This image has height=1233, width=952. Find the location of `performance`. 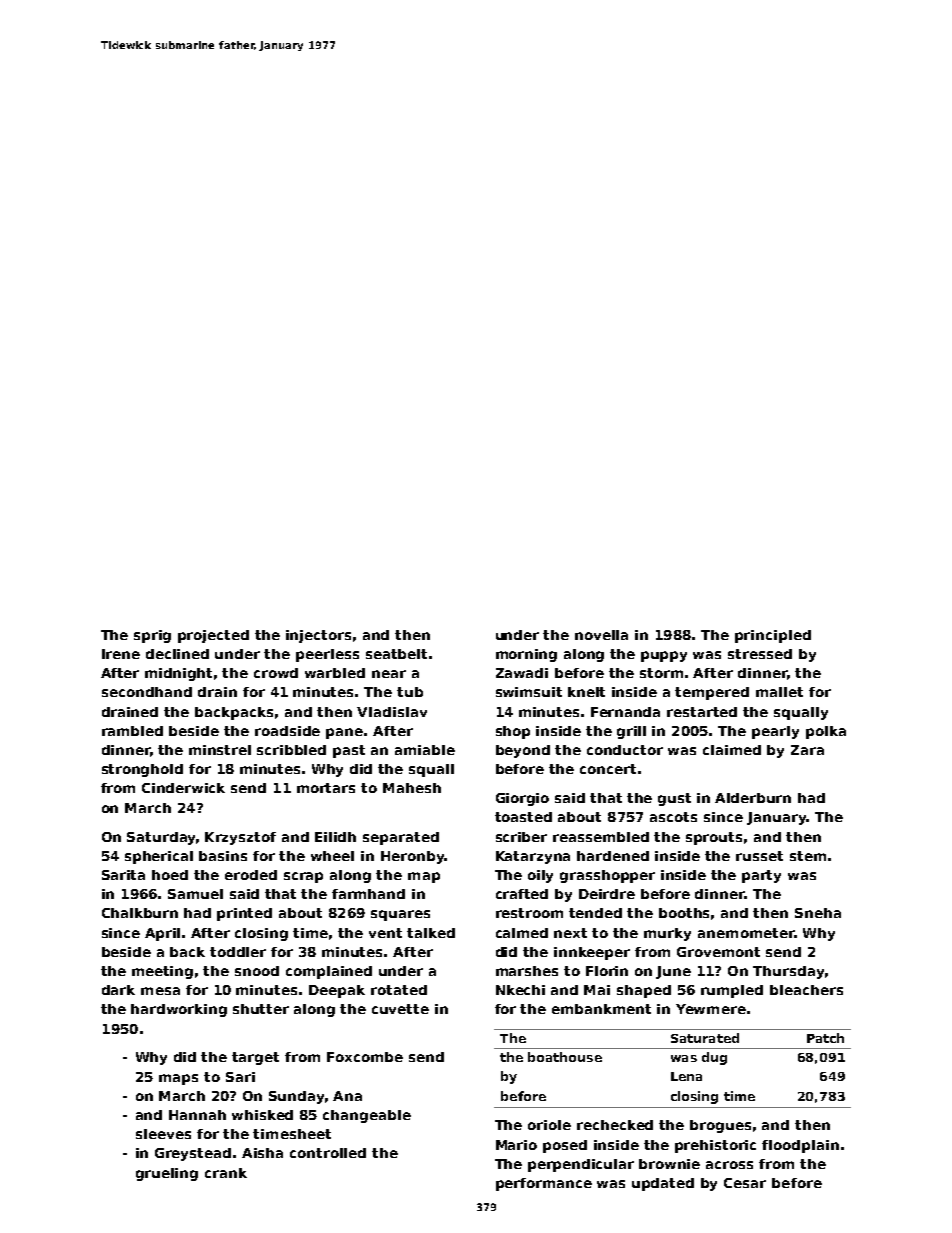

performance is located at coordinates (544, 1184).
